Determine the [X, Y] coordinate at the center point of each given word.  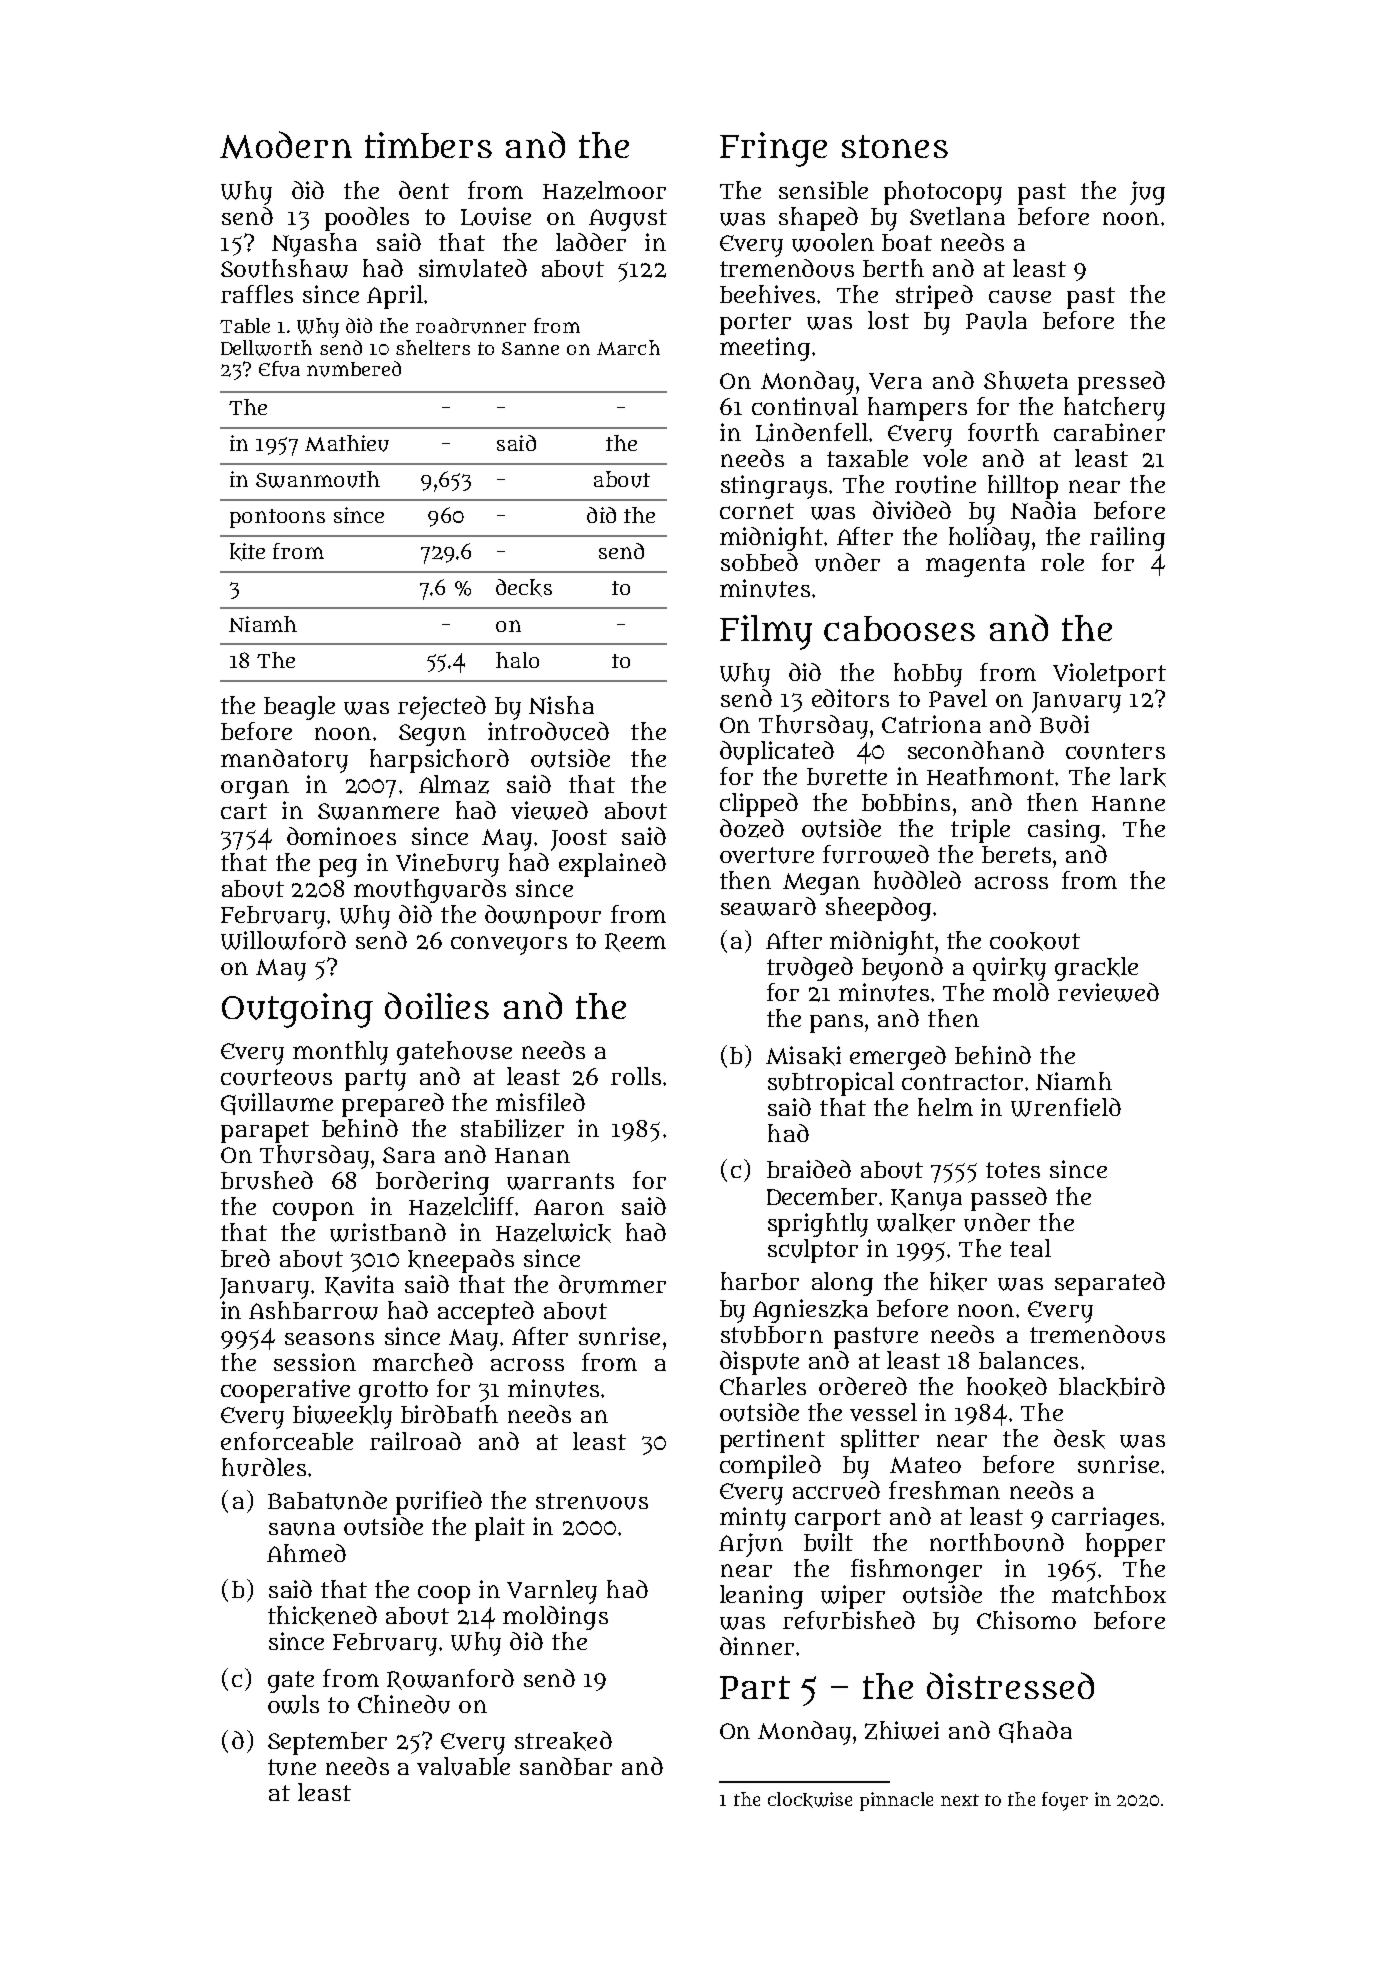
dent [424, 190]
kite [247, 552]
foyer [1065, 1801]
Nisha [561, 705]
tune [292, 1767]
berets [1016, 854]
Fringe [773, 149]
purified [439, 1503]
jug [1147, 193]
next [960, 1800]
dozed [752, 828]
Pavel [958, 698]
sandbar [566, 1766]
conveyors [509, 945]
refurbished [849, 1620]
